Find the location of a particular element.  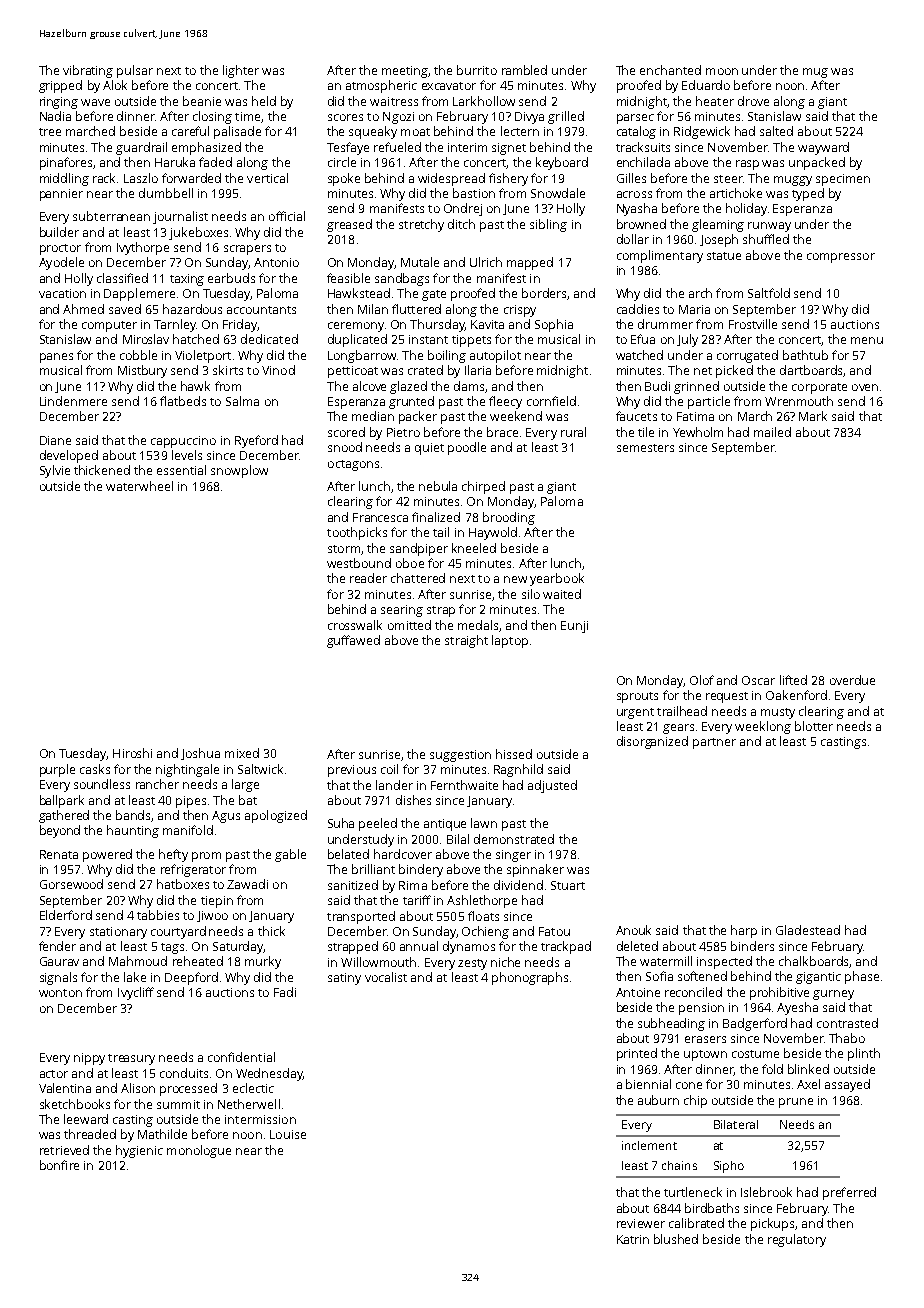

phonographs is located at coordinates (530, 978).
